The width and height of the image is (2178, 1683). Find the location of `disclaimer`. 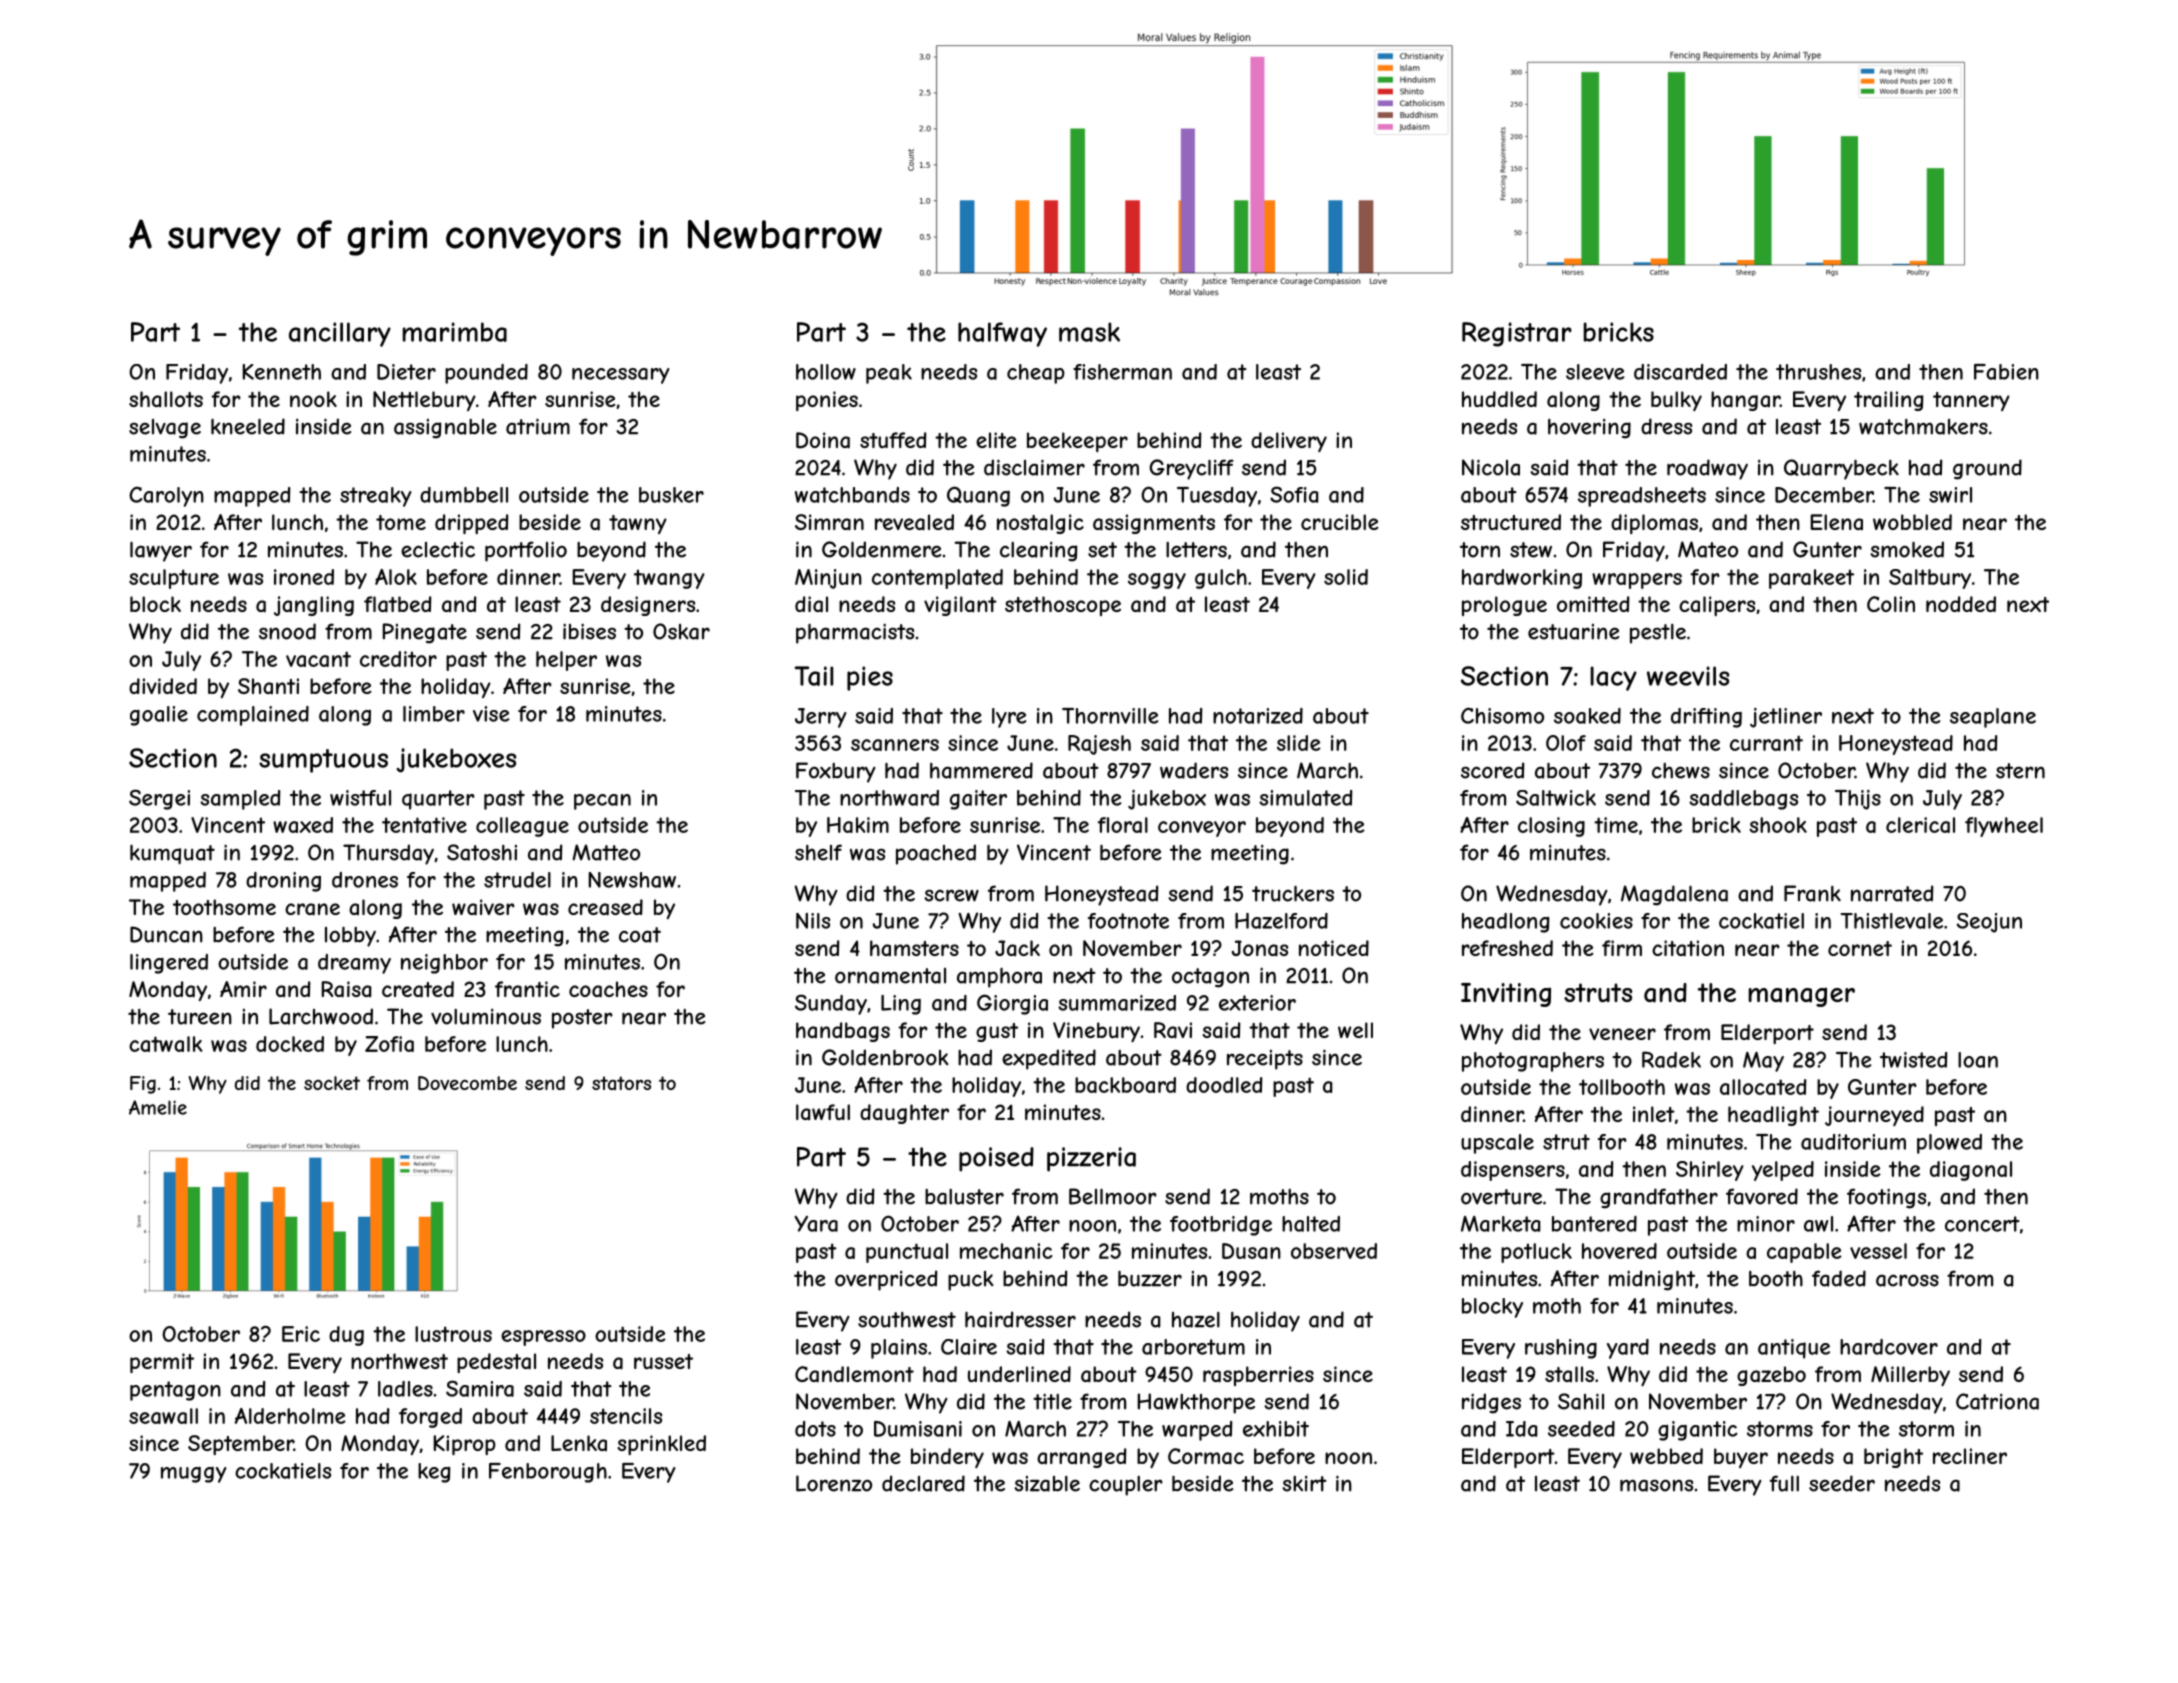

disclaimer is located at coordinates (1034, 467).
